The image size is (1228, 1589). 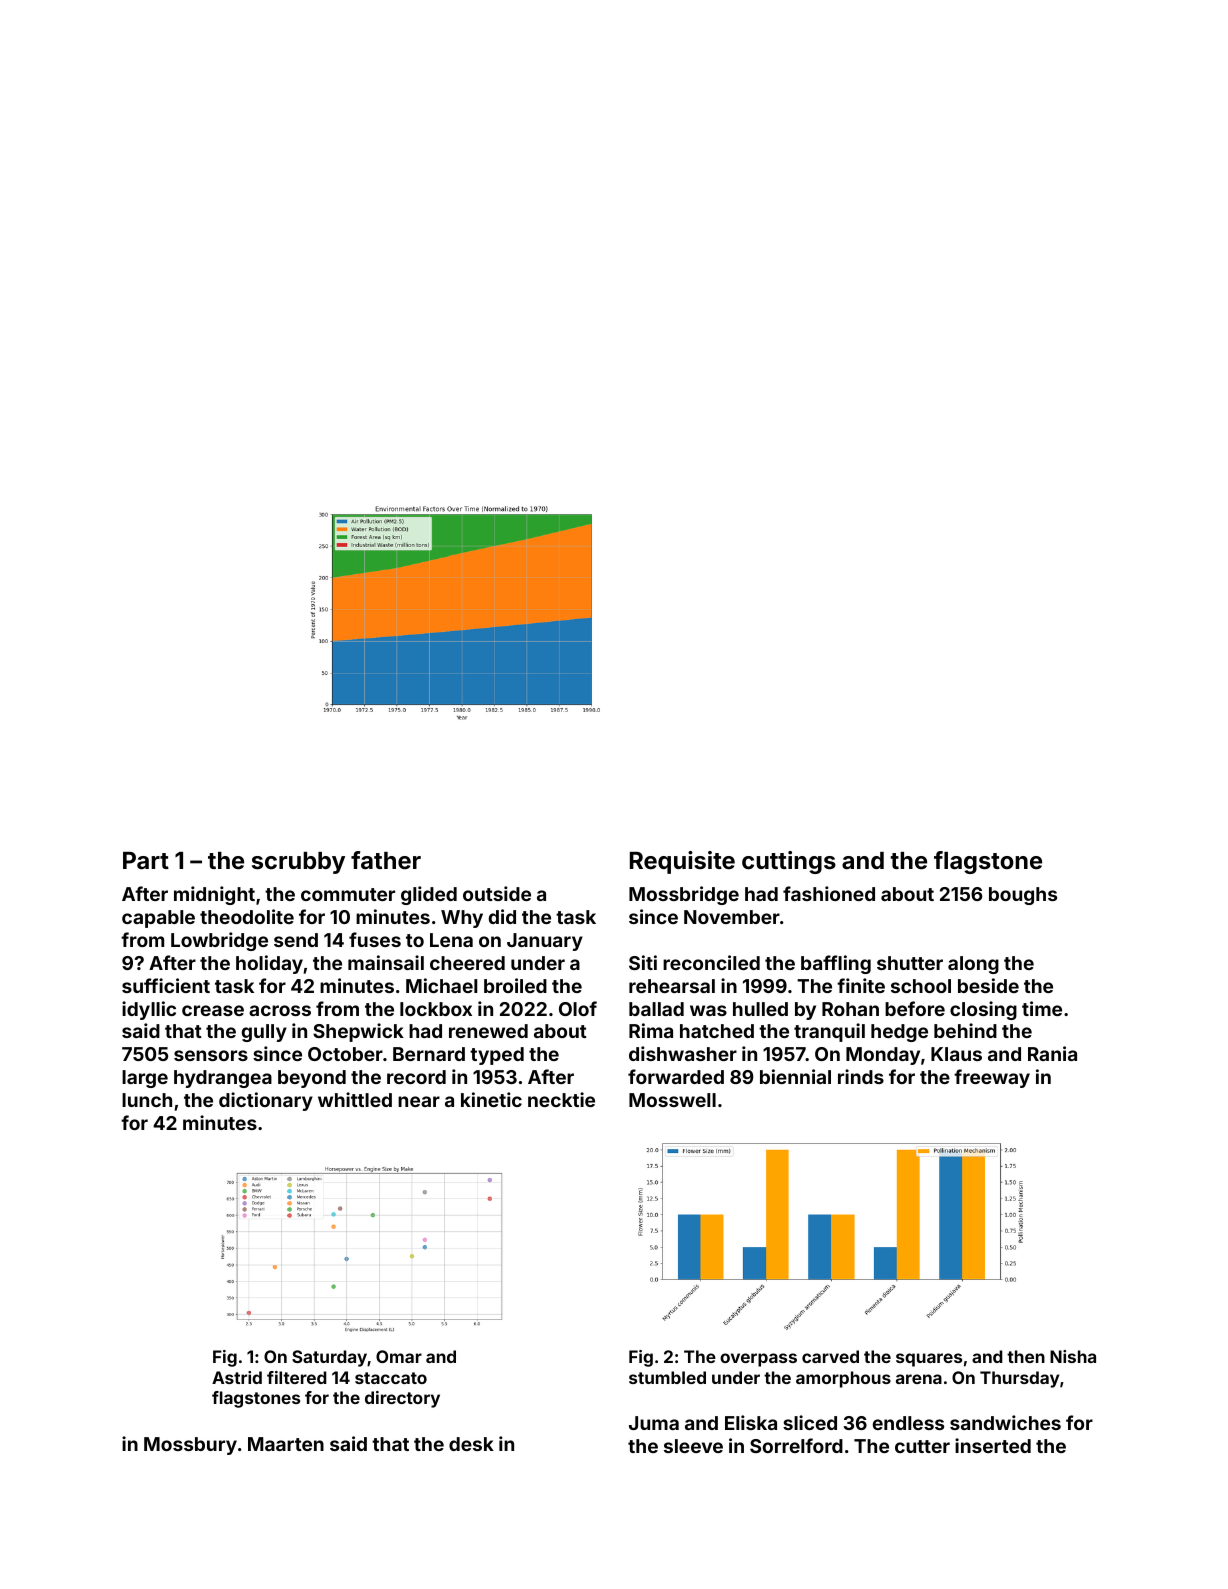 I want to click on scrubby, so click(x=298, y=863).
